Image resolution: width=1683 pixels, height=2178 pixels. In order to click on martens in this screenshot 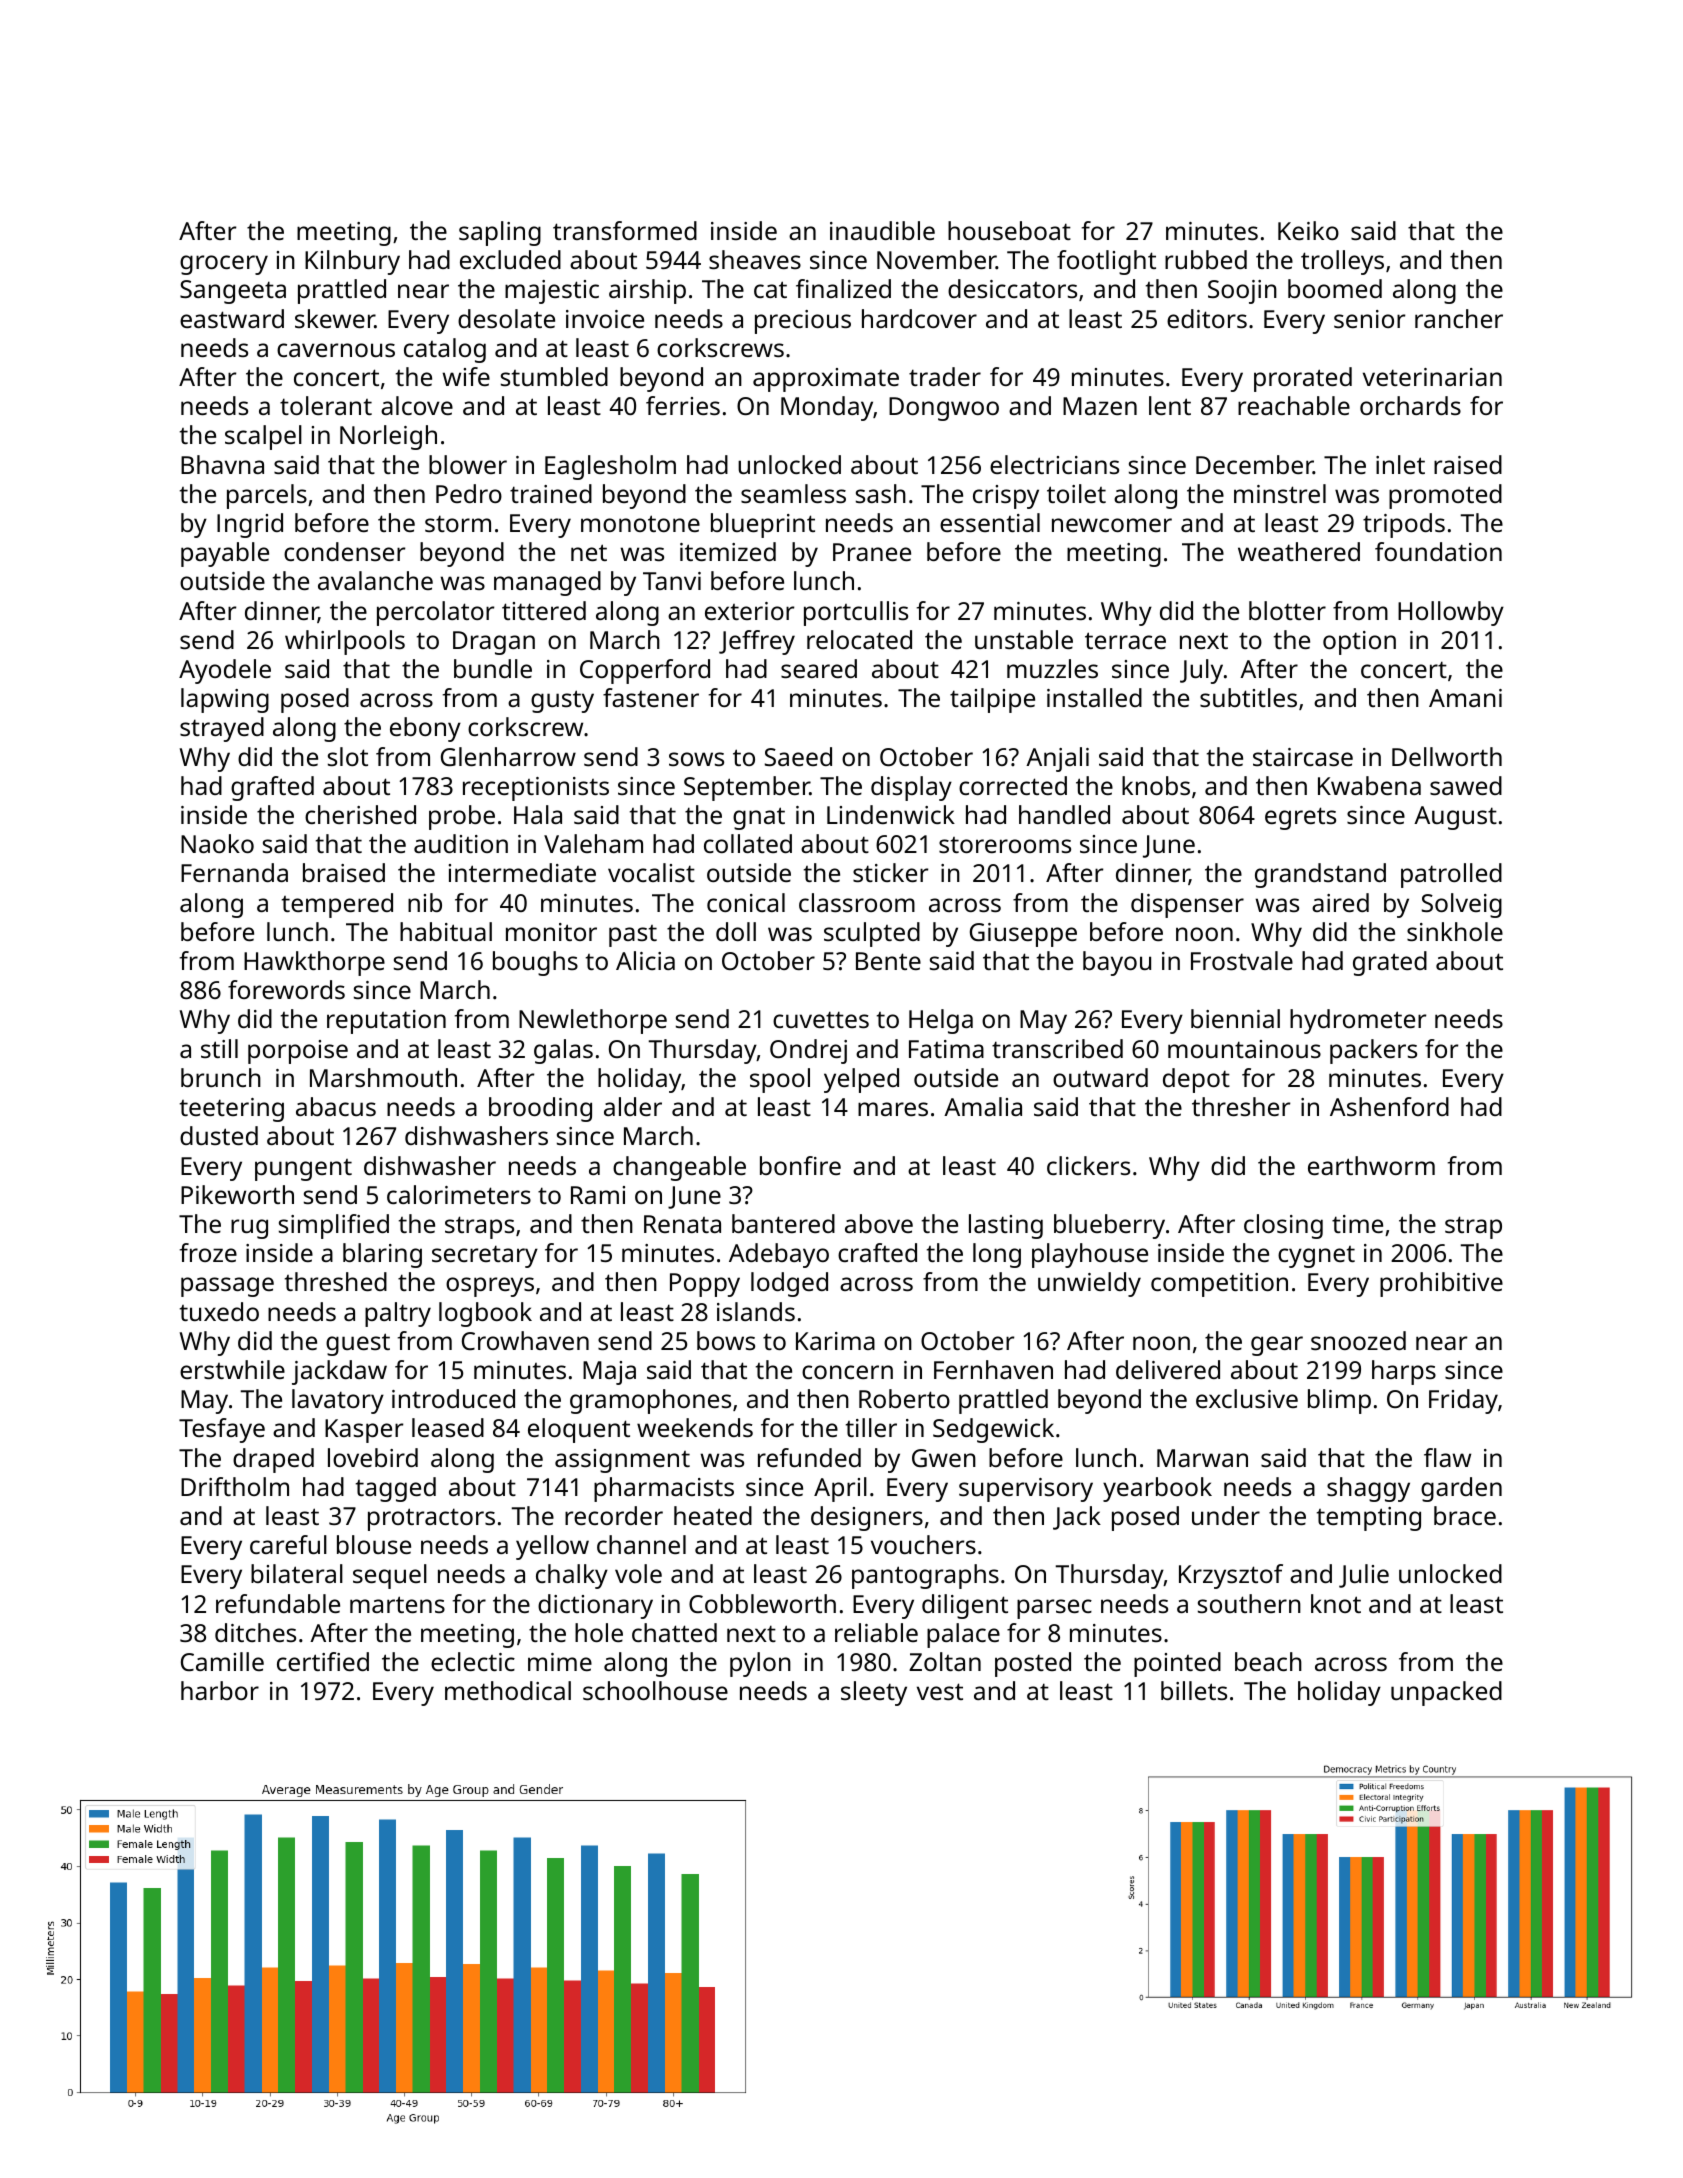, I will do `click(397, 1604)`.
